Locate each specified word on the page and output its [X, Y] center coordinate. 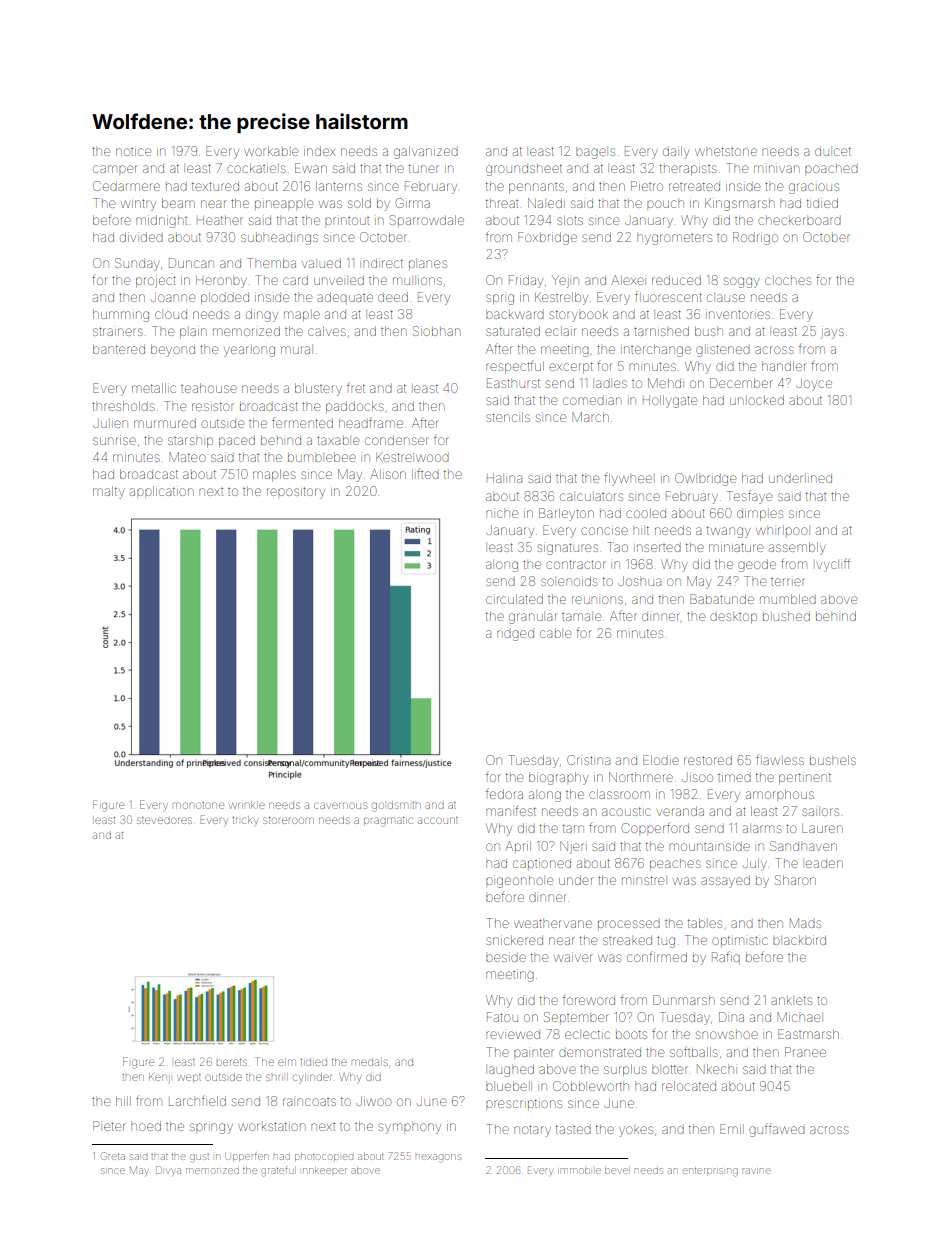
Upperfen [247, 1157]
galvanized [426, 152]
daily [676, 152]
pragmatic [388, 822]
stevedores [164, 820]
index [320, 151]
